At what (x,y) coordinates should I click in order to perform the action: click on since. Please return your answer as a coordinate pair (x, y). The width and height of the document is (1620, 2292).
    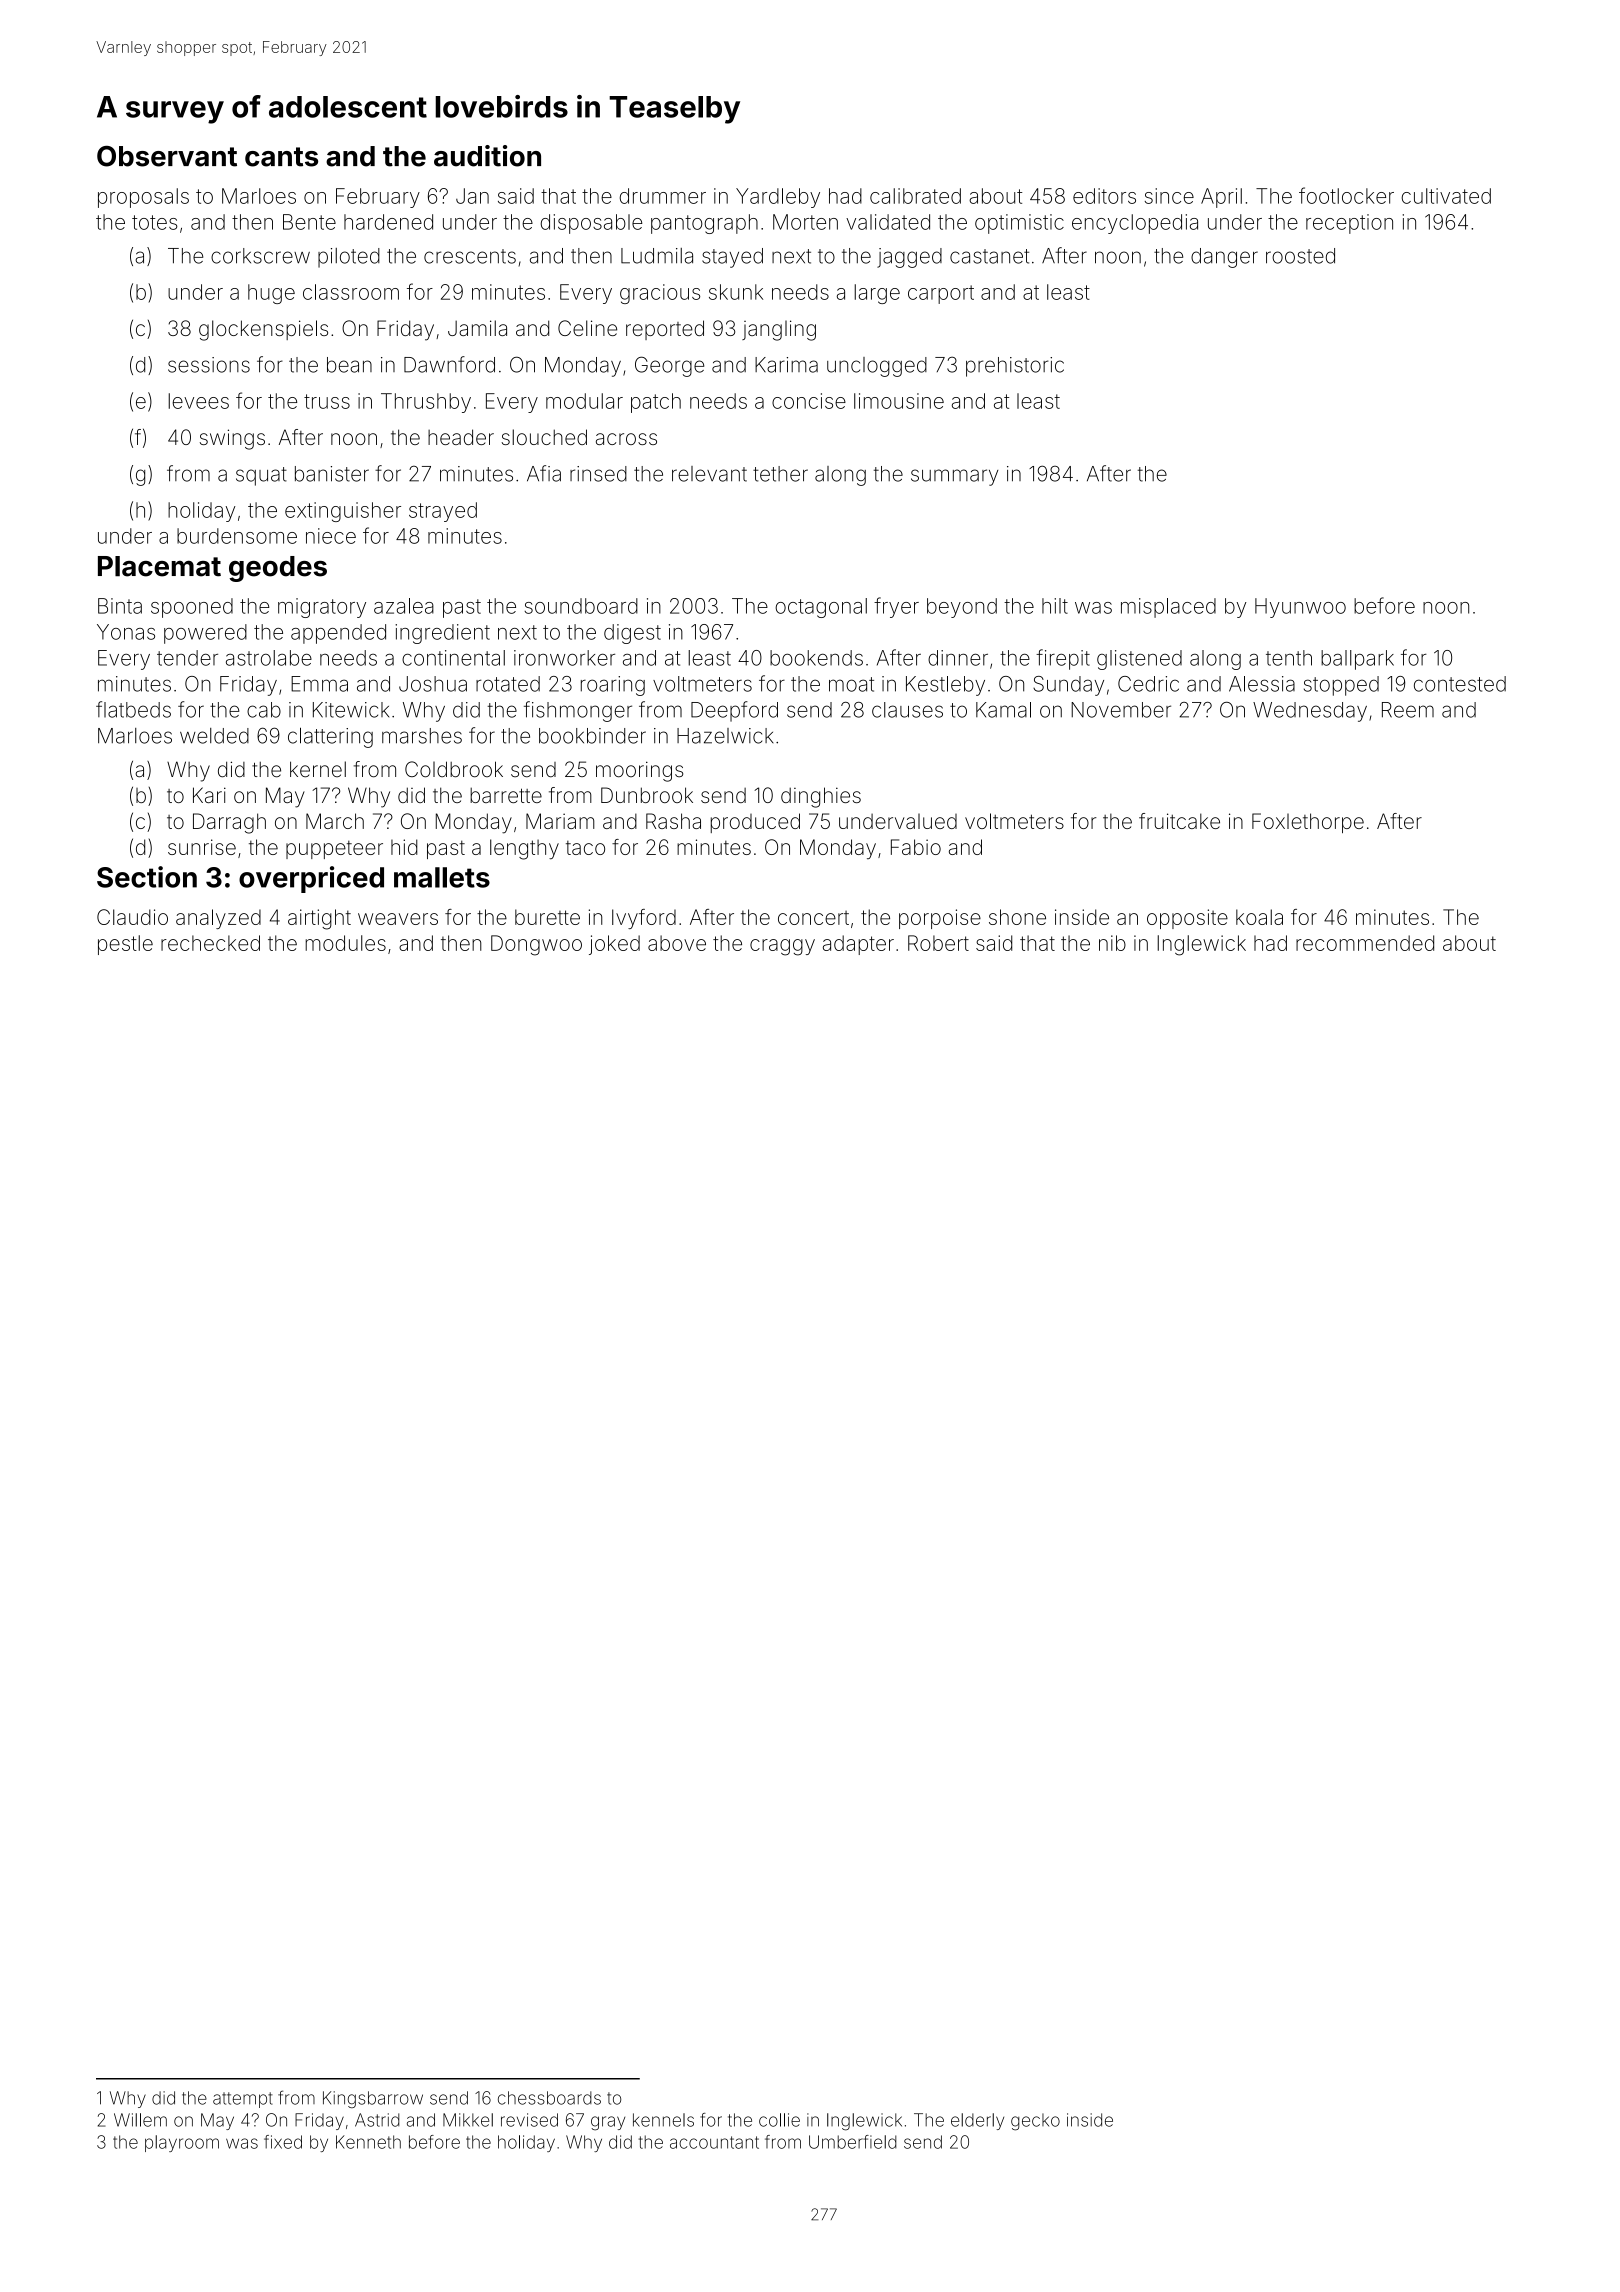
    Looking at the image, I should click on (1169, 196).
